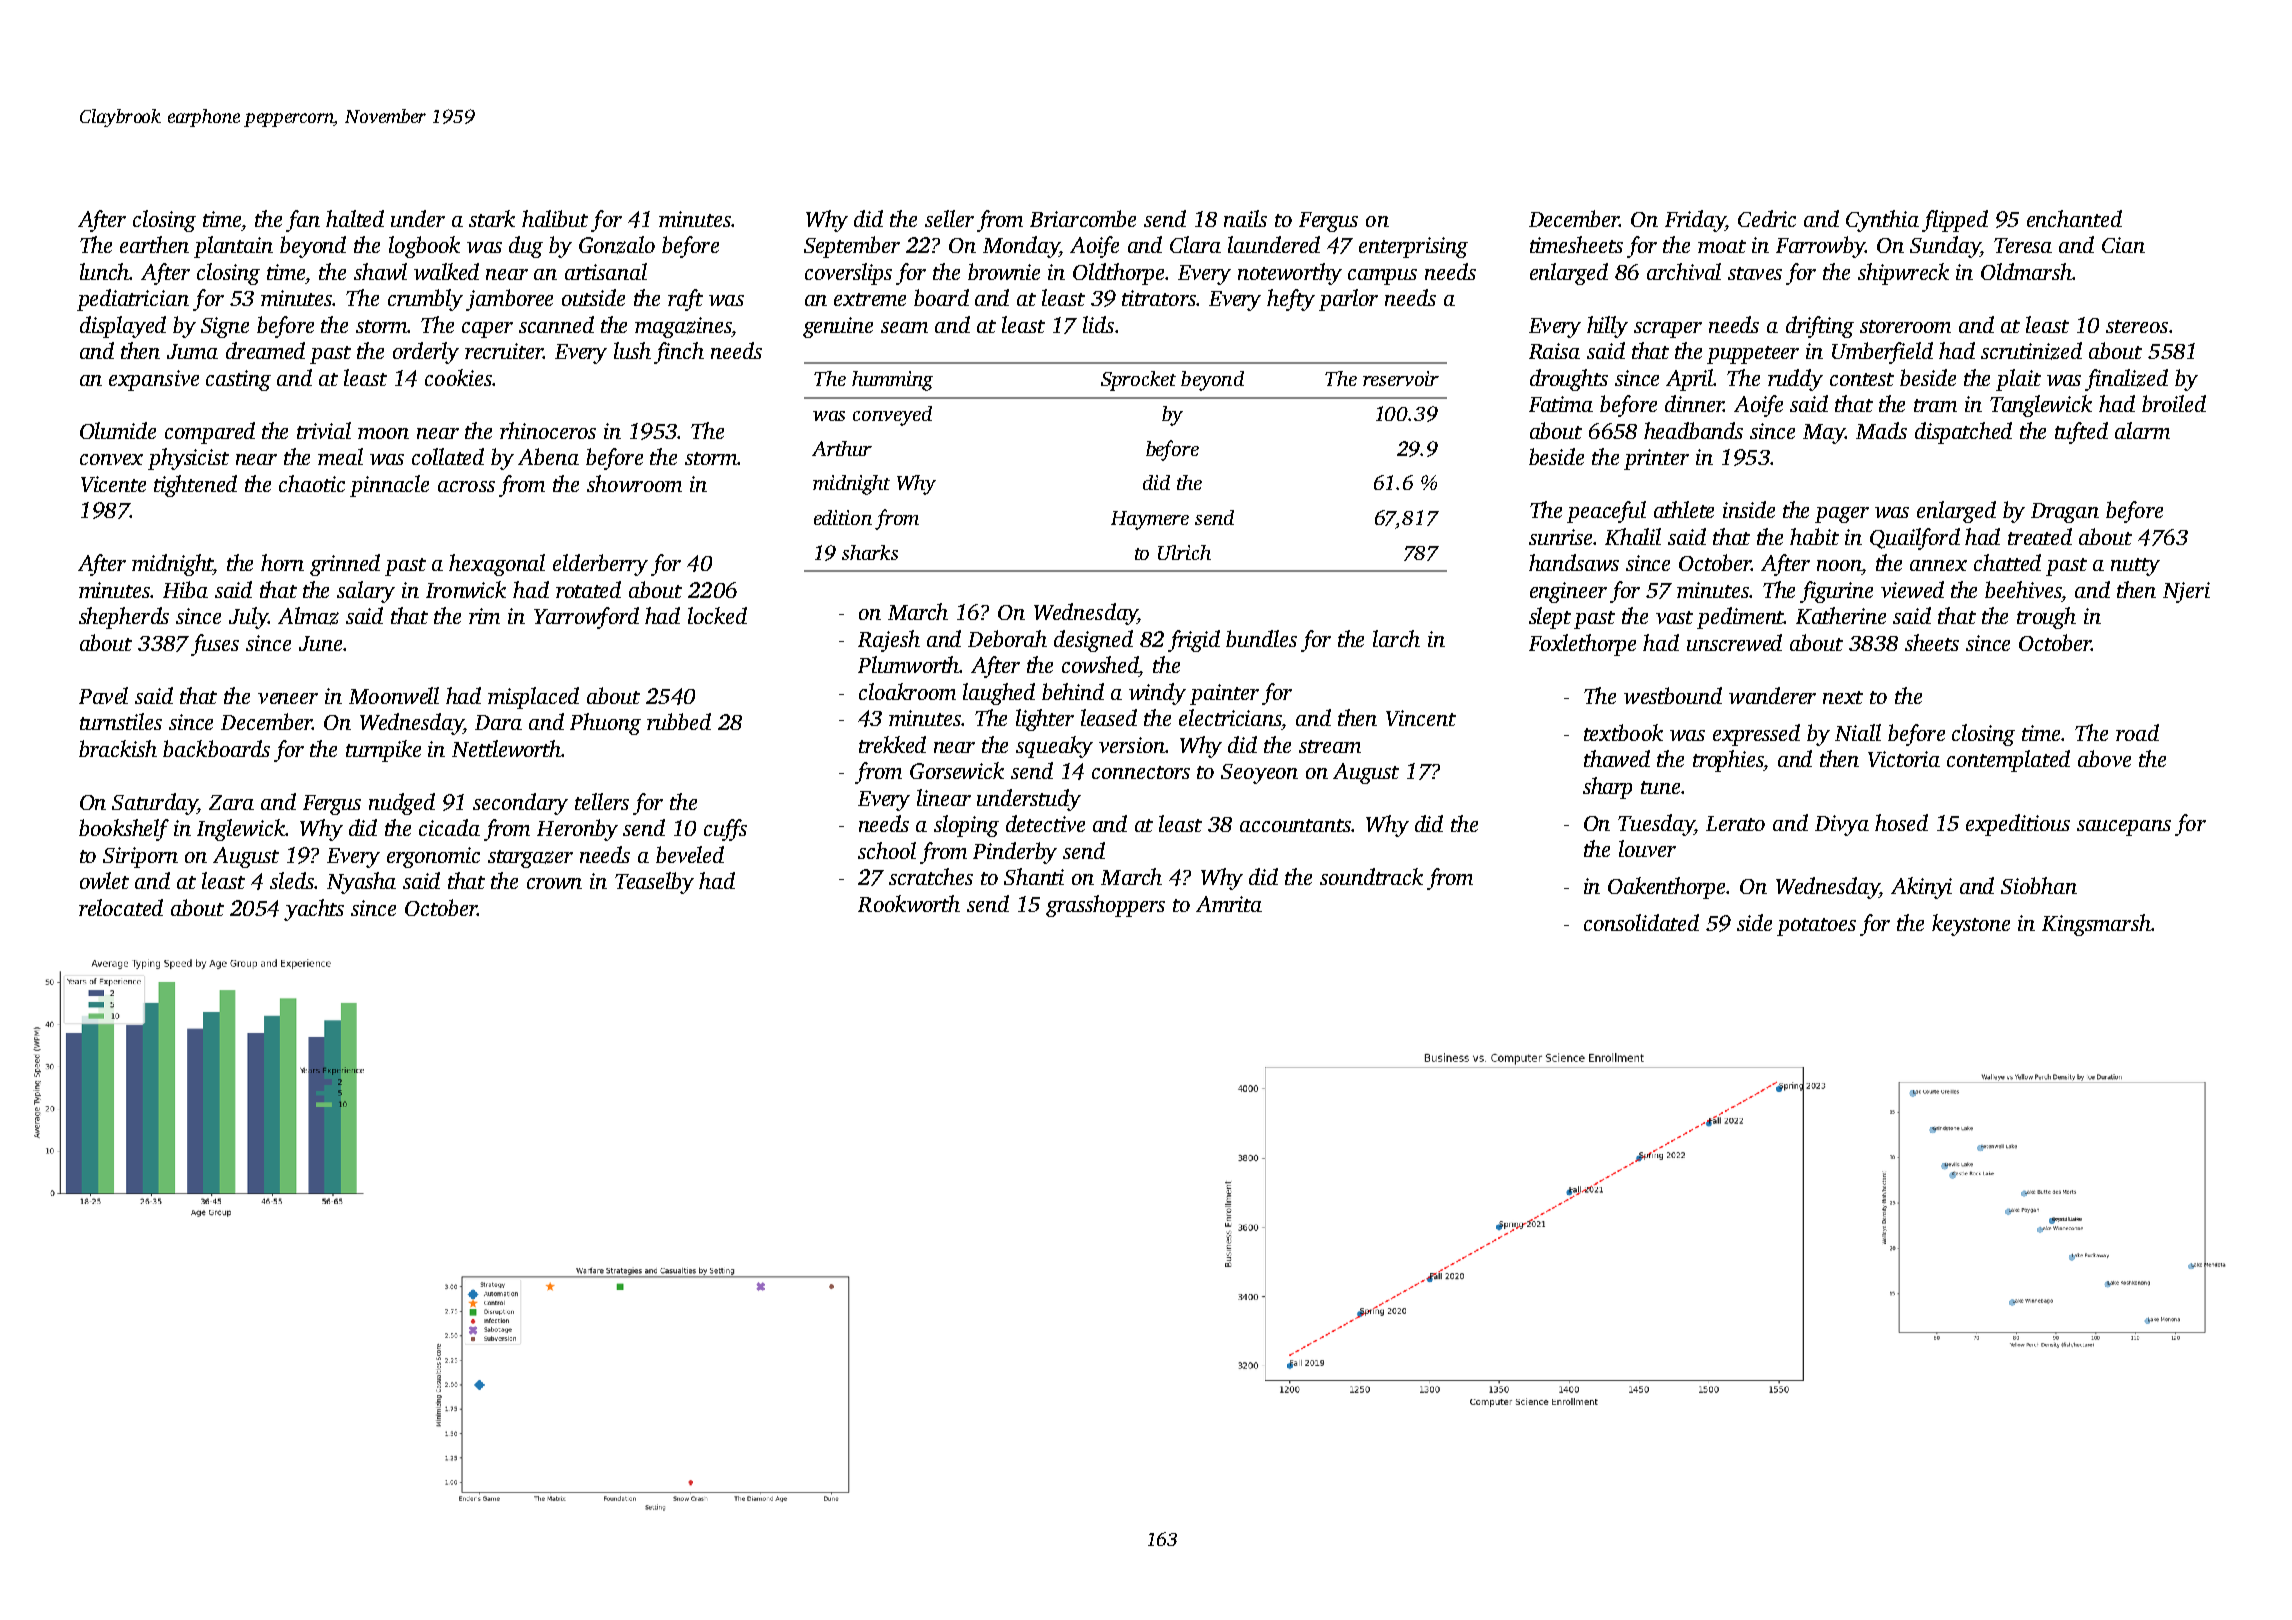  Describe the element at coordinates (1245, 218) in the document. I see `nails` at that location.
